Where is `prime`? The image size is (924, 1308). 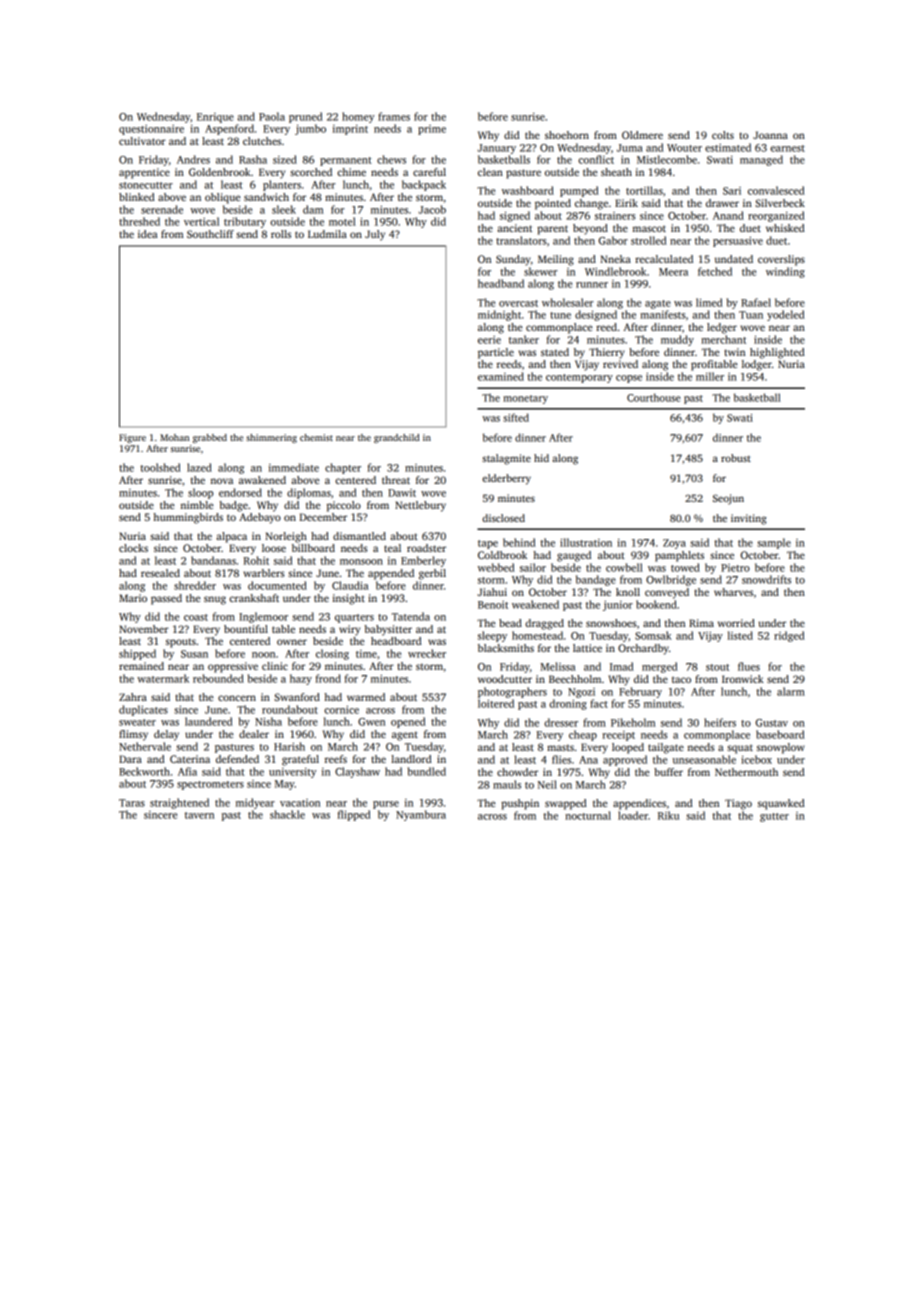 prime is located at coordinates (432, 130).
